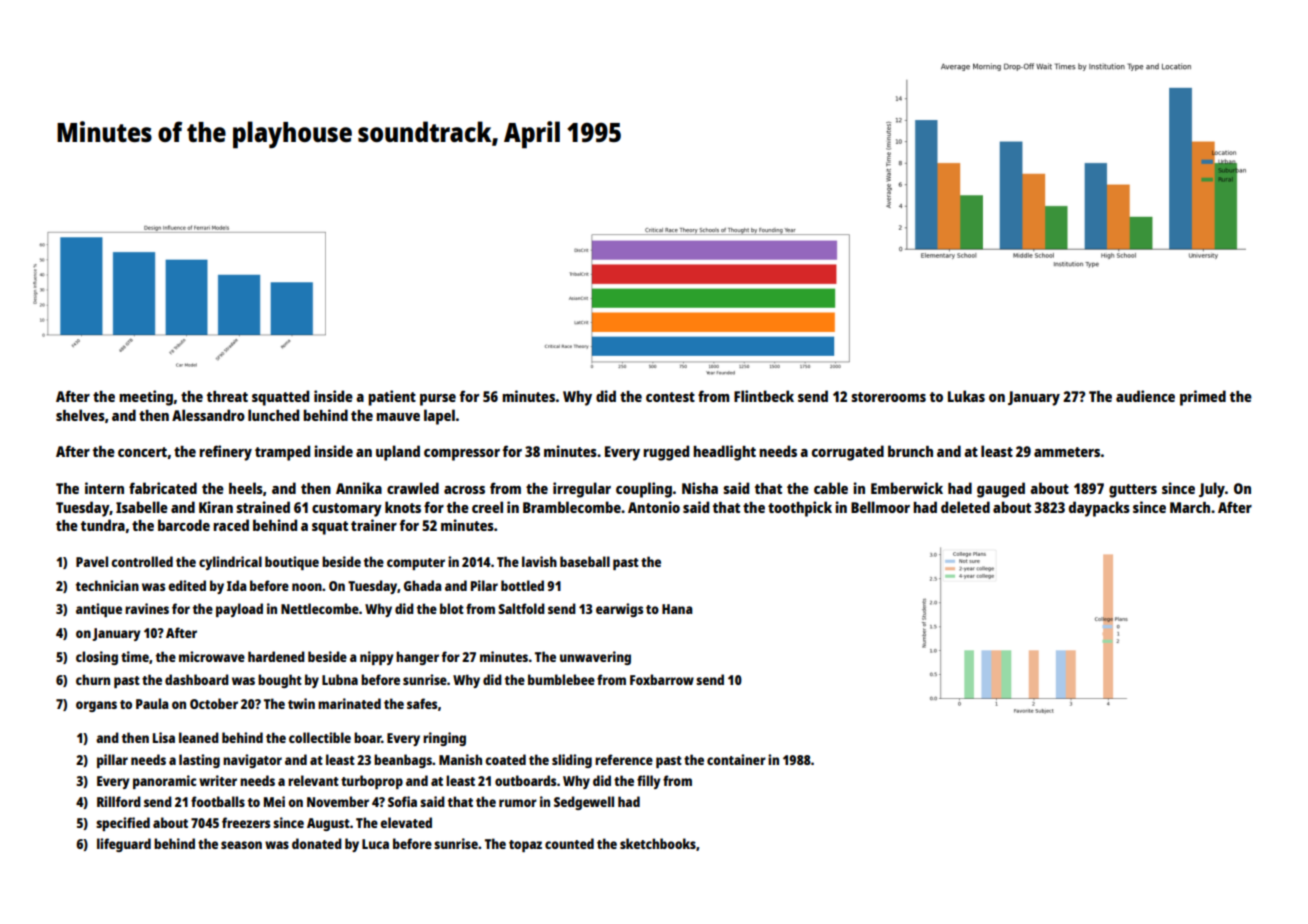 This page has width=1308, height=924. Describe the element at coordinates (595, 658) in the page. I see `unwavering` at that location.
